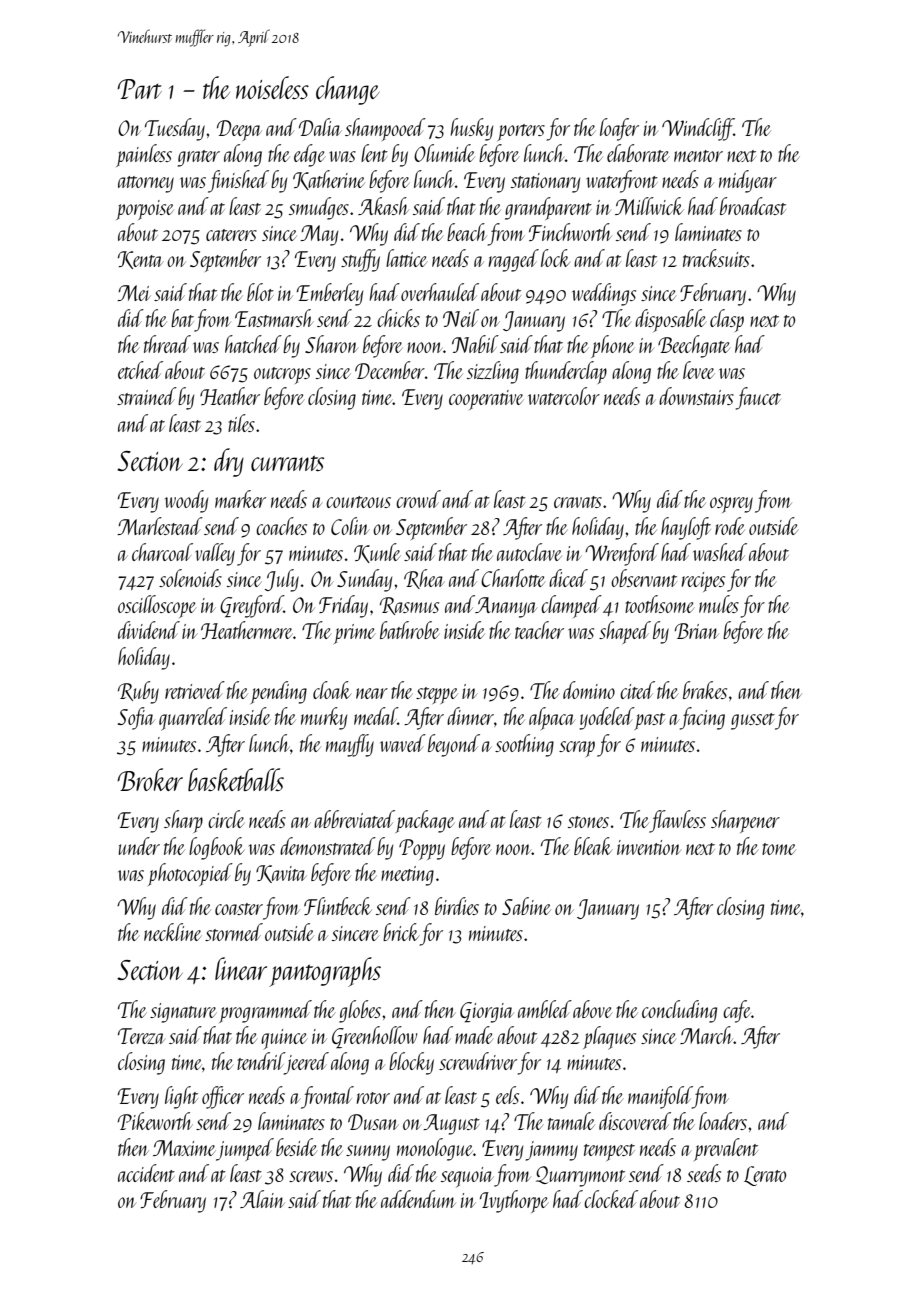 This image has height=1311, width=924. Describe the element at coordinates (383, 206) in the image. I see `Akash` at that location.
